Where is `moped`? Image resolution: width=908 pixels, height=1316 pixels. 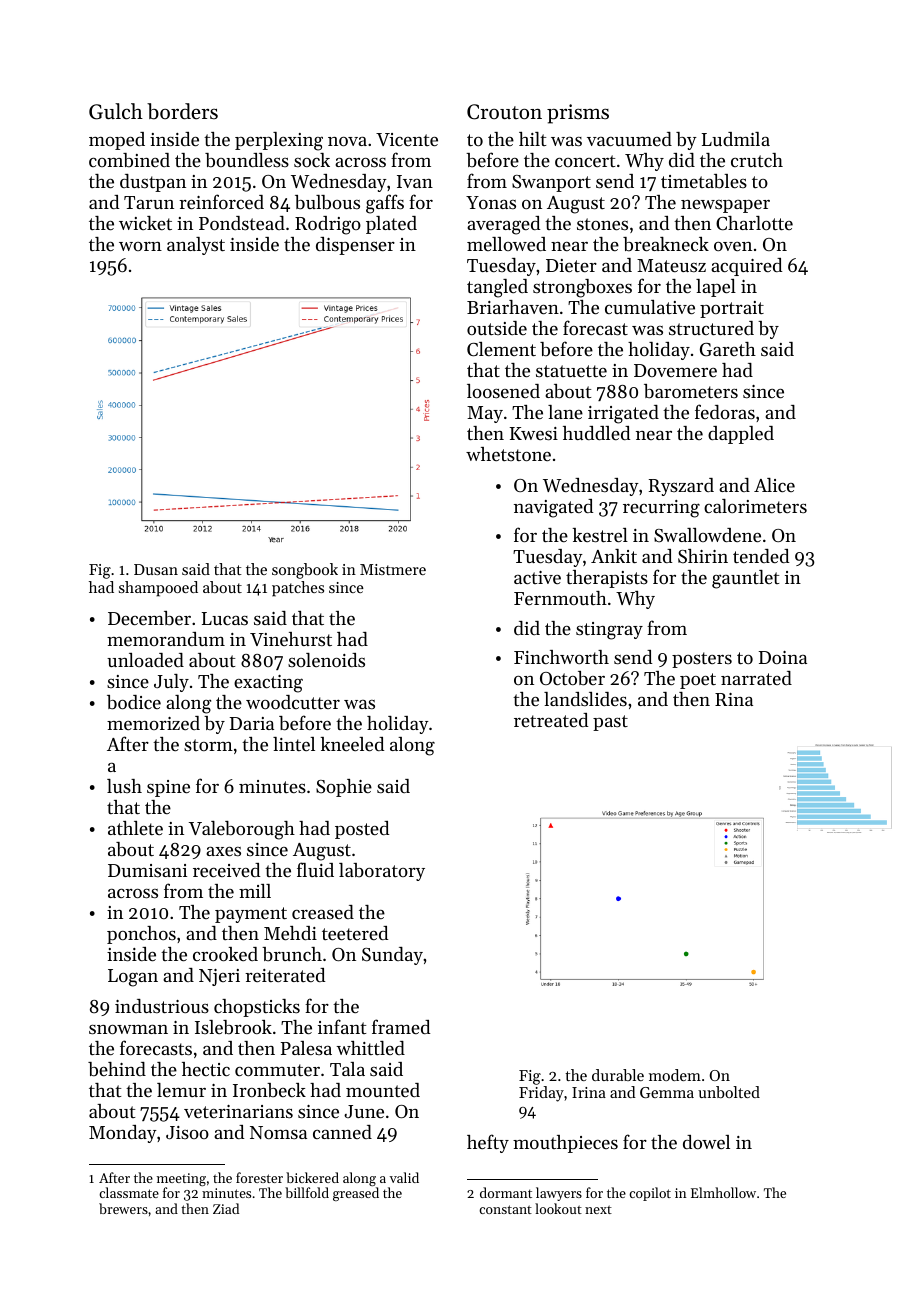 moped is located at coordinates (117, 141).
